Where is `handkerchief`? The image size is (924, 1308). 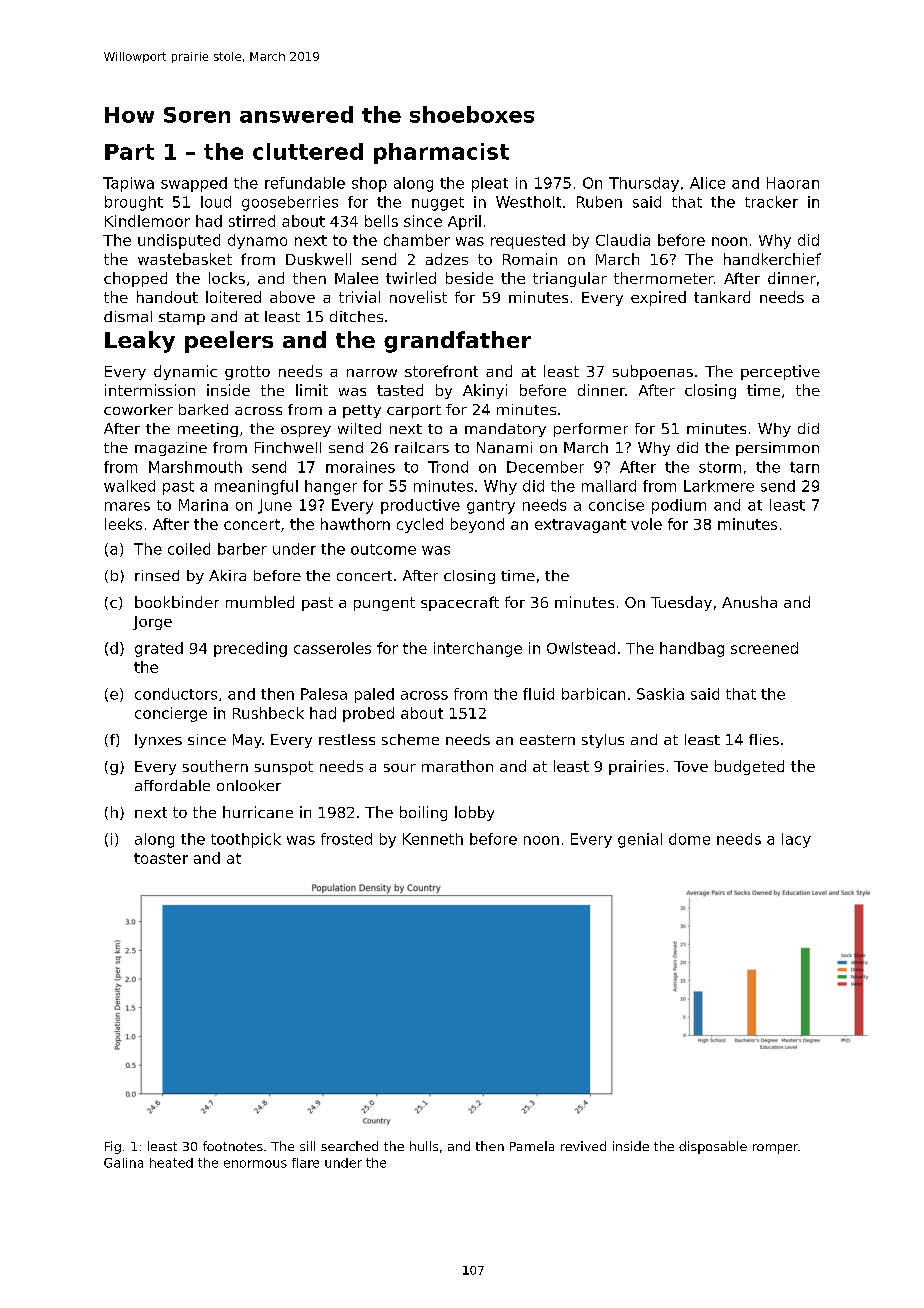
handkerchief is located at coordinates (772, 259).
